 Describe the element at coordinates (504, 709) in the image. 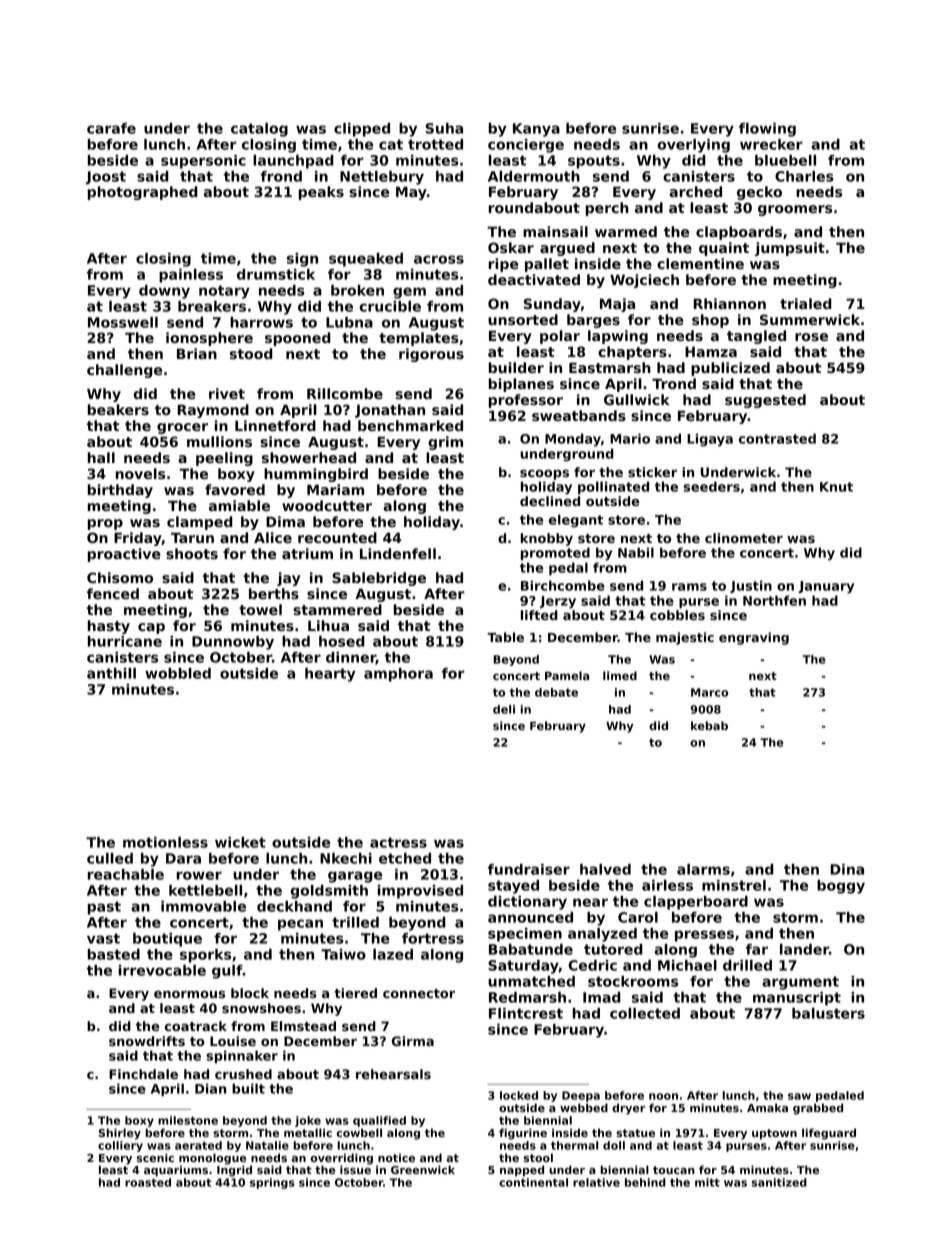

I see `deli` at that location.
